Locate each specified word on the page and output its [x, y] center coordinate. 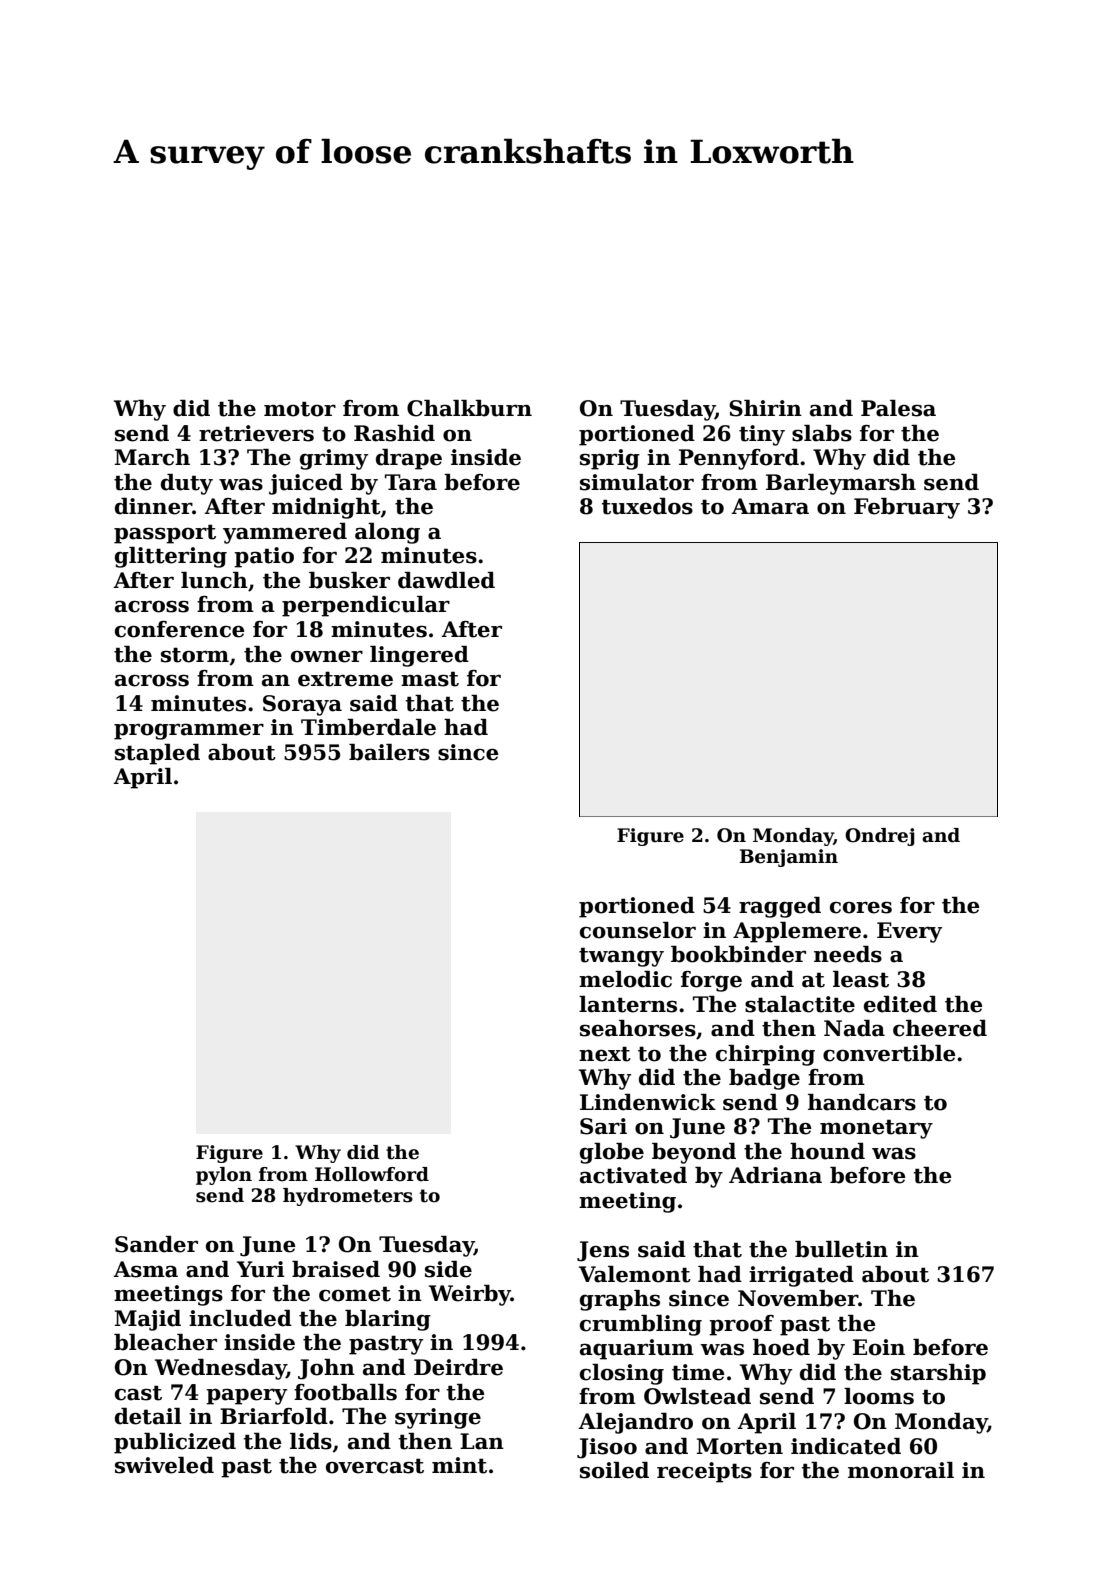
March [152, 457]
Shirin [765, 408]
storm [195, 655]
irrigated [801, 1276]
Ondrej [880, 837]
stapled [157, 754]
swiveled [164, 1465]
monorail [901, 1470]
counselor [638, 930]
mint [459, 1465]
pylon [224, 1176]
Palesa [898, 408]
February [907, 508]
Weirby [470, 1295]
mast [430, 679]
